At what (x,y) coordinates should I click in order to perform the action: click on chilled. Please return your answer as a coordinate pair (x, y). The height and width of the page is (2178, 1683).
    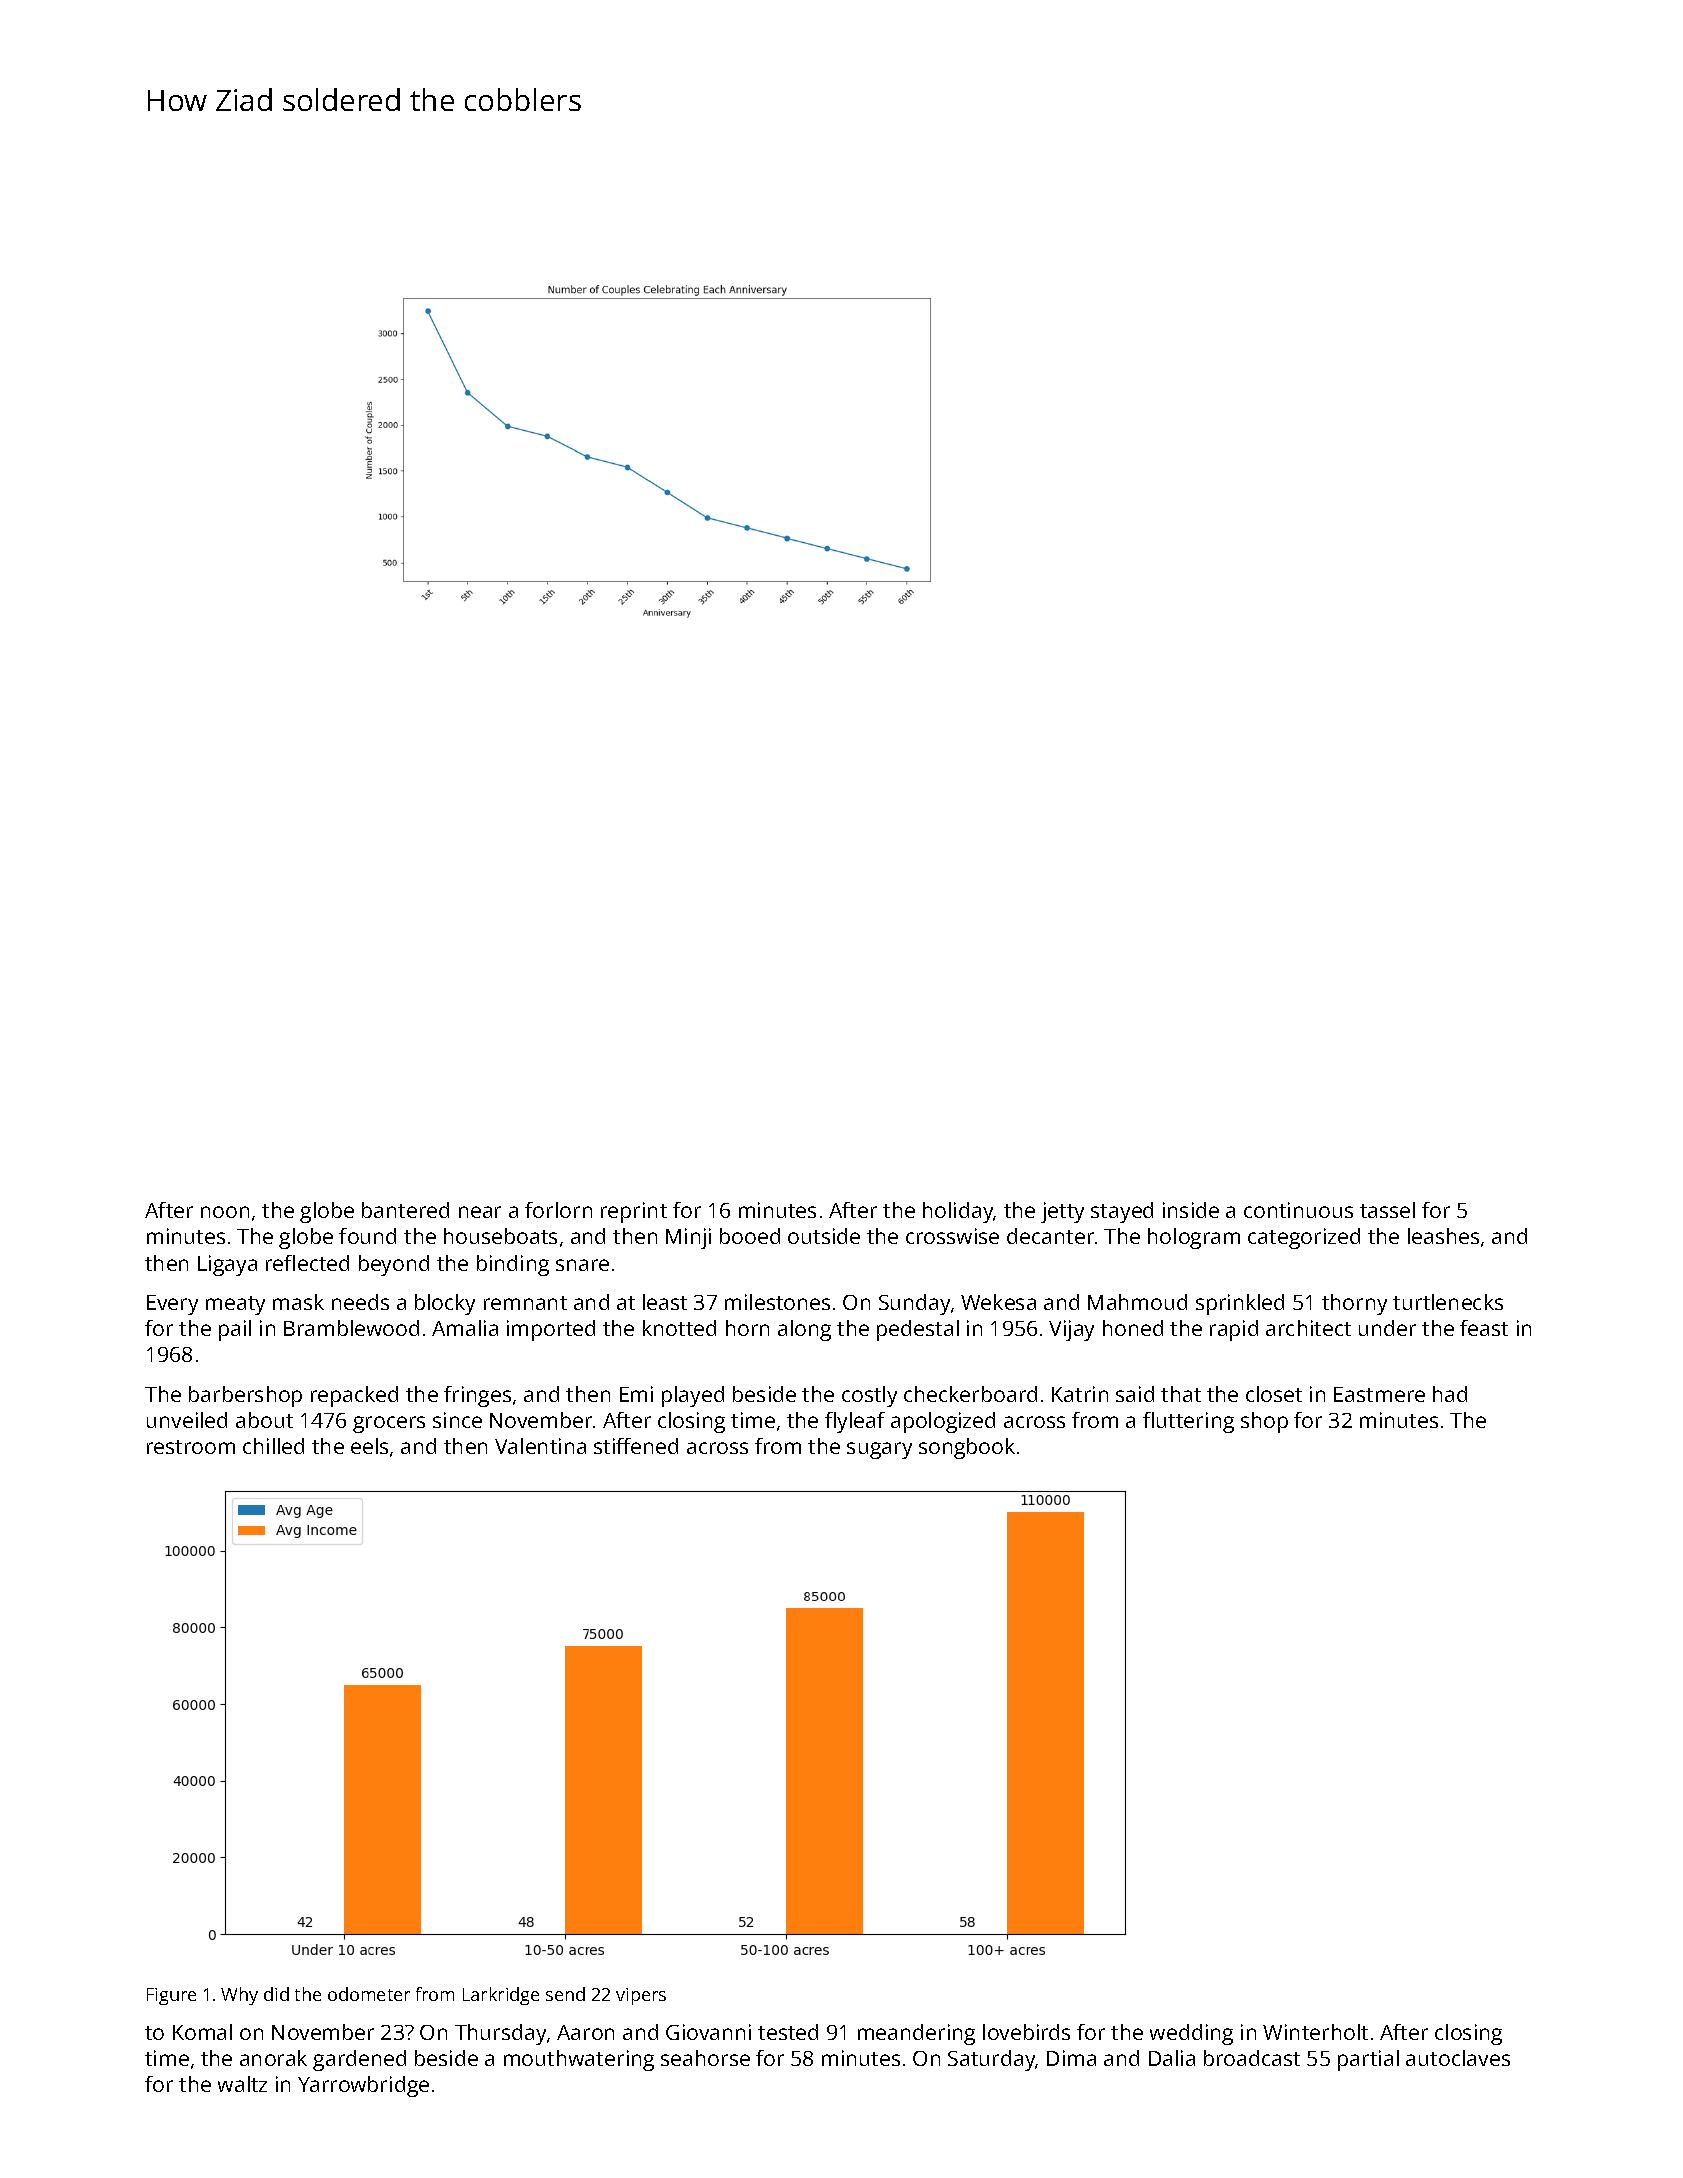
    Looking at the image, I should click on (273, 1446).
